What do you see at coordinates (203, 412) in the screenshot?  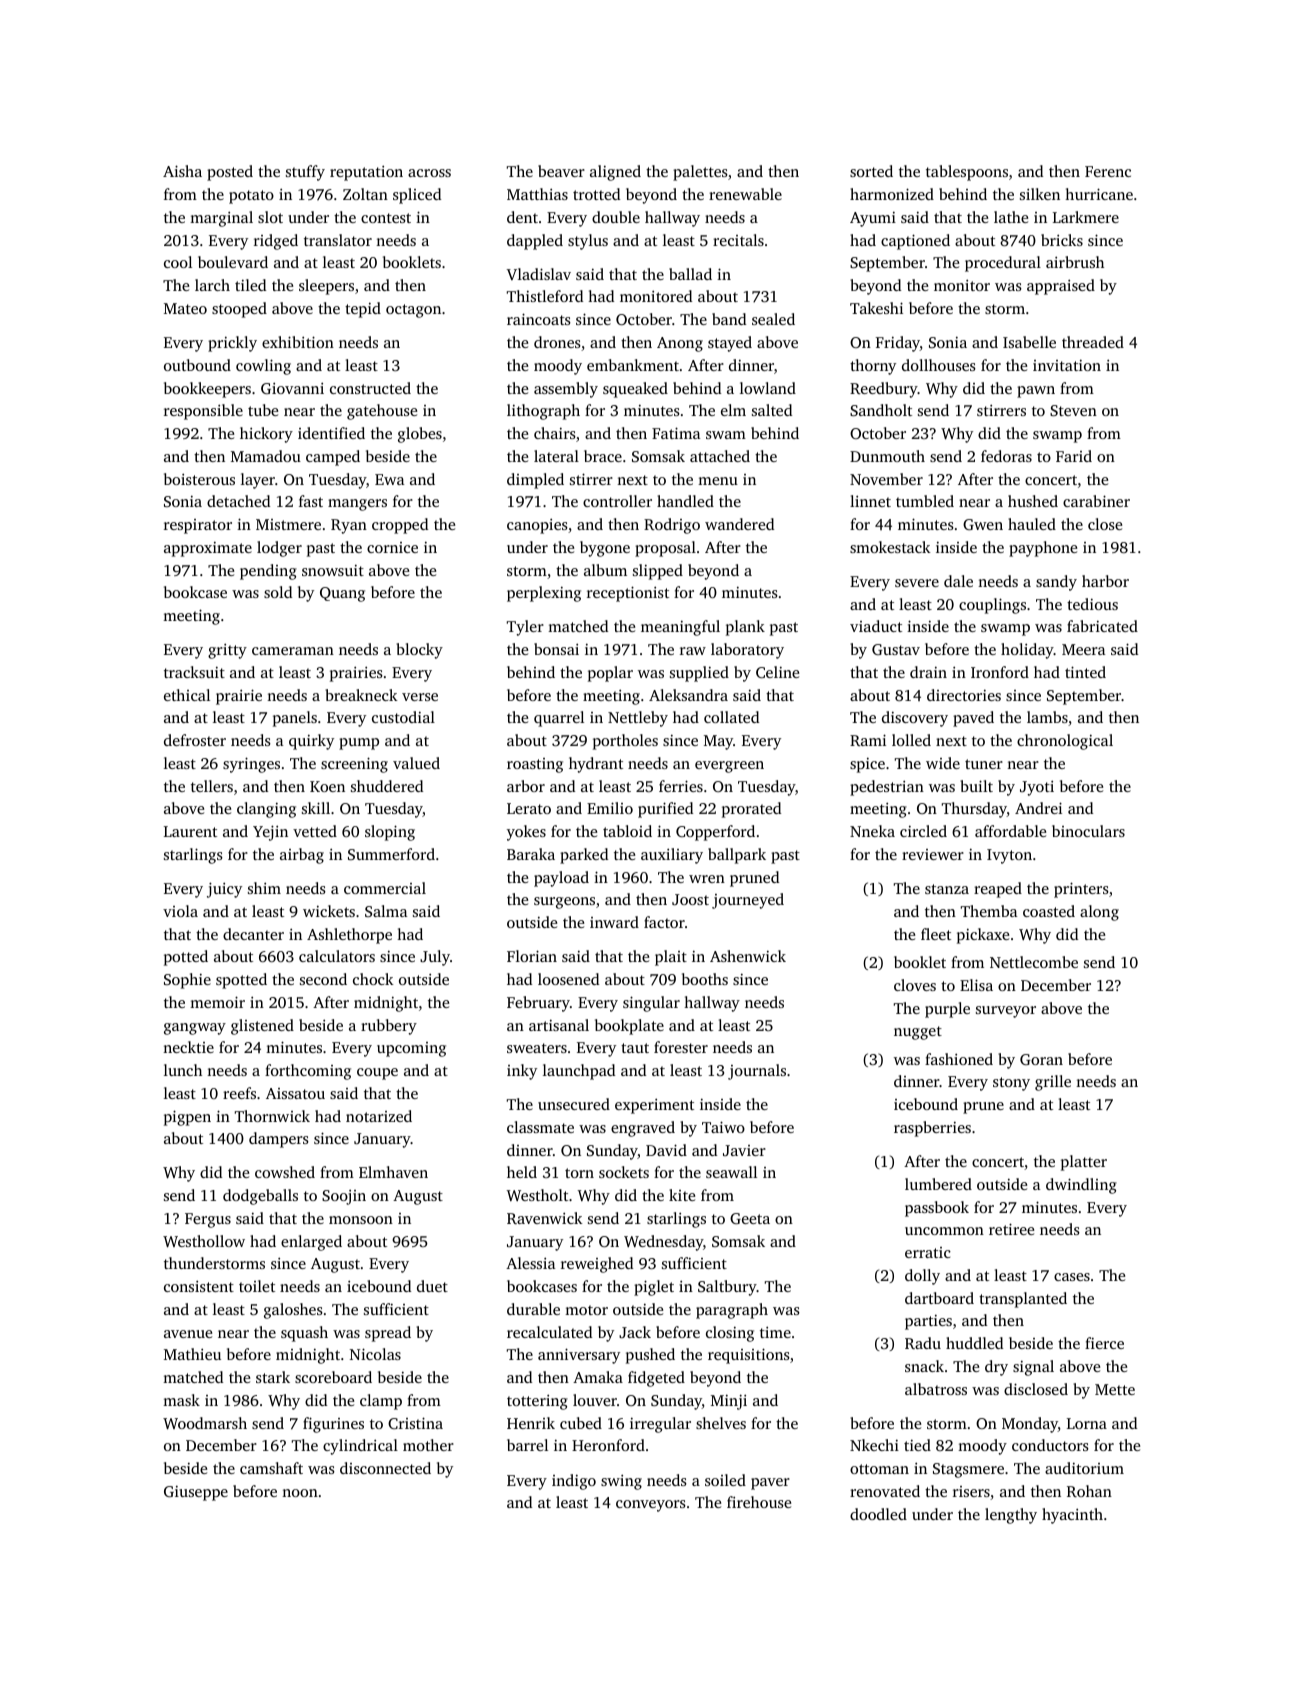 I see `responsible` at bounding box center [203, 412].
